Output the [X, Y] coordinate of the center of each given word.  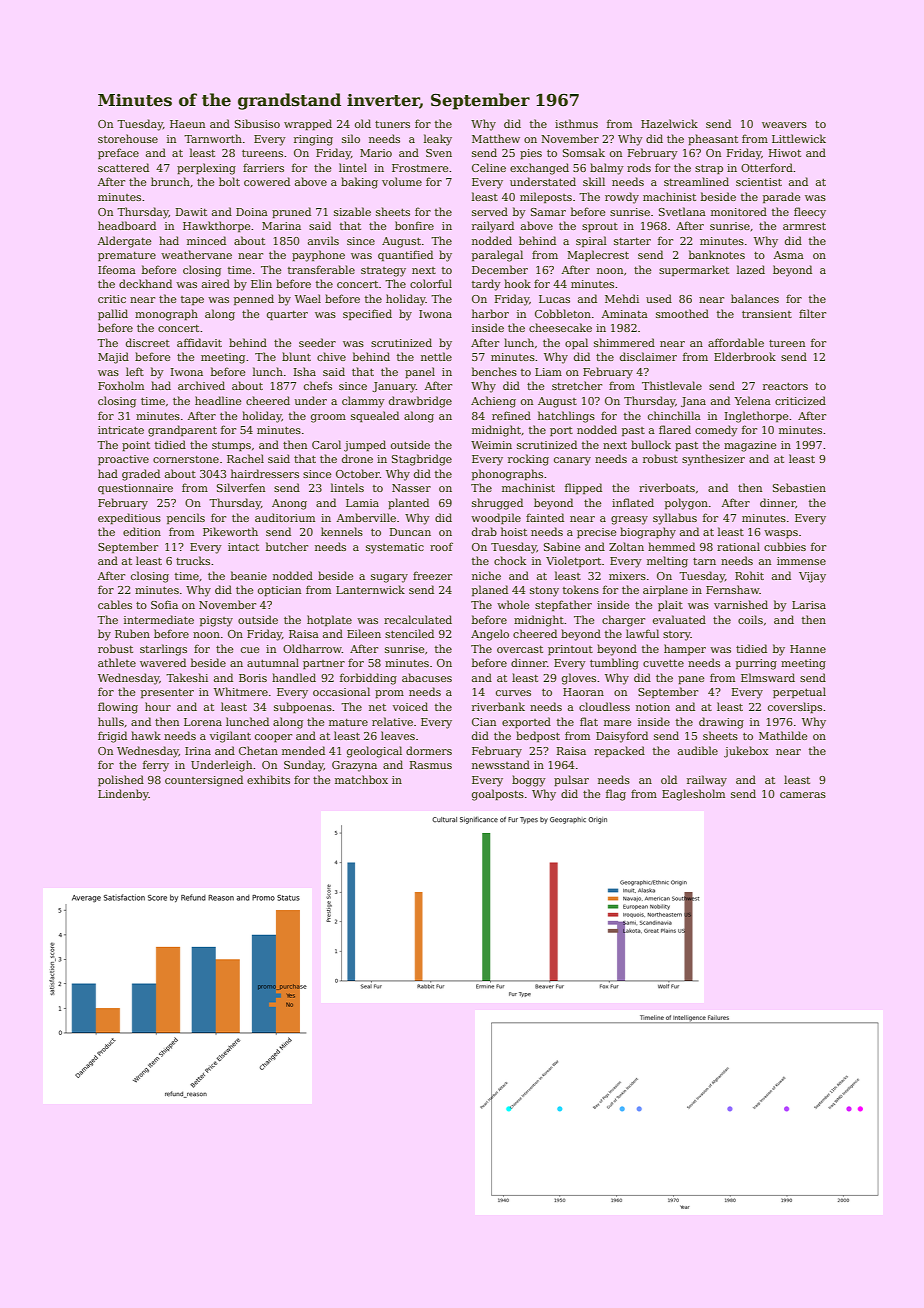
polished [121, 780]
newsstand [501, 764]
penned [254, 299]
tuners [392, 124]
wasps [781, 534]
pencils [186, 518]
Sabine [562, 546]
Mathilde [783, 735]
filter [812, 313]
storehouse [128, 138]
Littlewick [799, 138]
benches [494, 371]
